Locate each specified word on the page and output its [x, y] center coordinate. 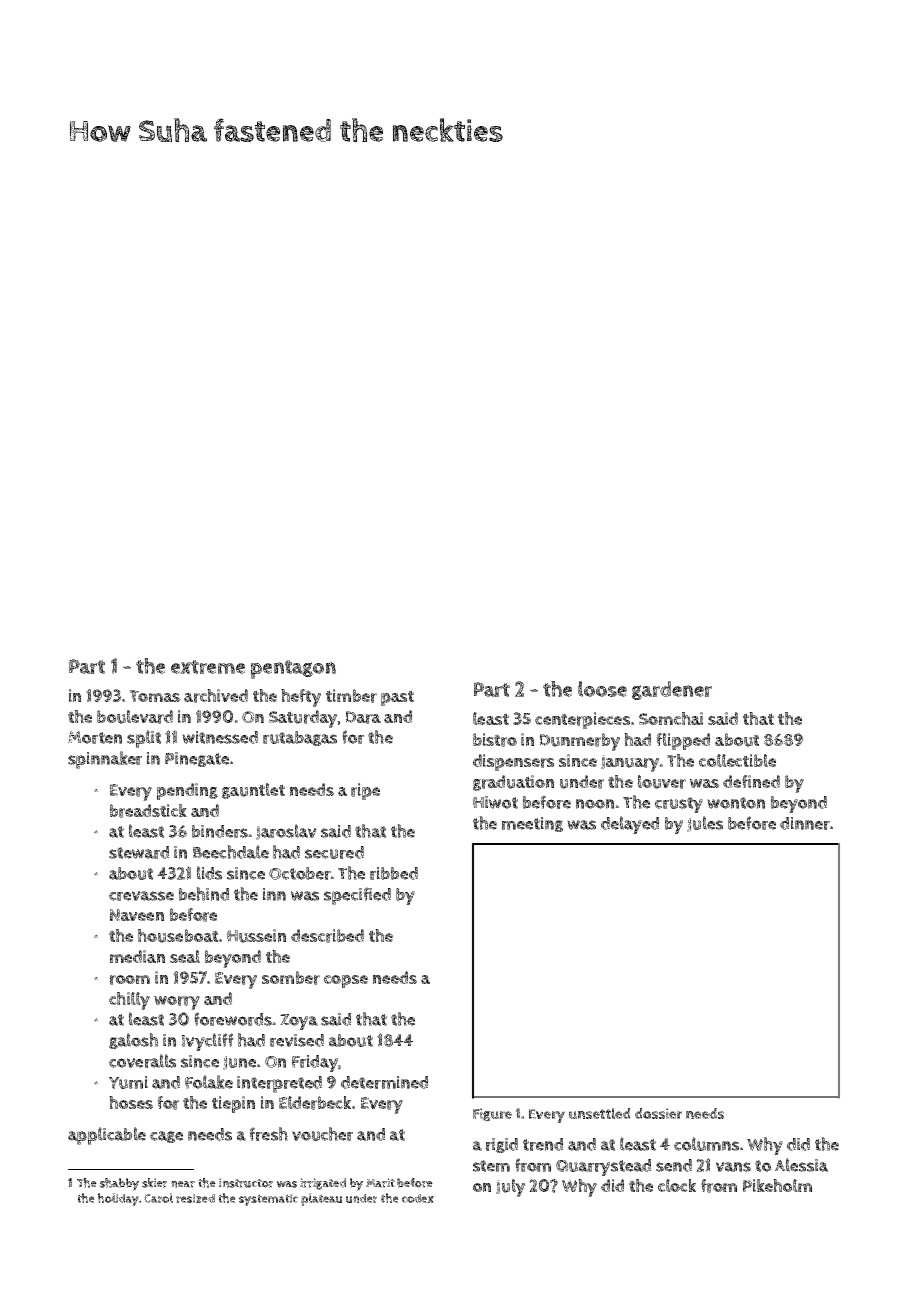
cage [166, 1137]
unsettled [599, 1113]
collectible [737, 760]
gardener [672, 690]
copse [346, 981]
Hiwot [495, 802]
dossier [658, 1113]
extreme [208, 667]
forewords [233, 1019]
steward [139, 852]
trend [543, 1144]
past [397, 698]
